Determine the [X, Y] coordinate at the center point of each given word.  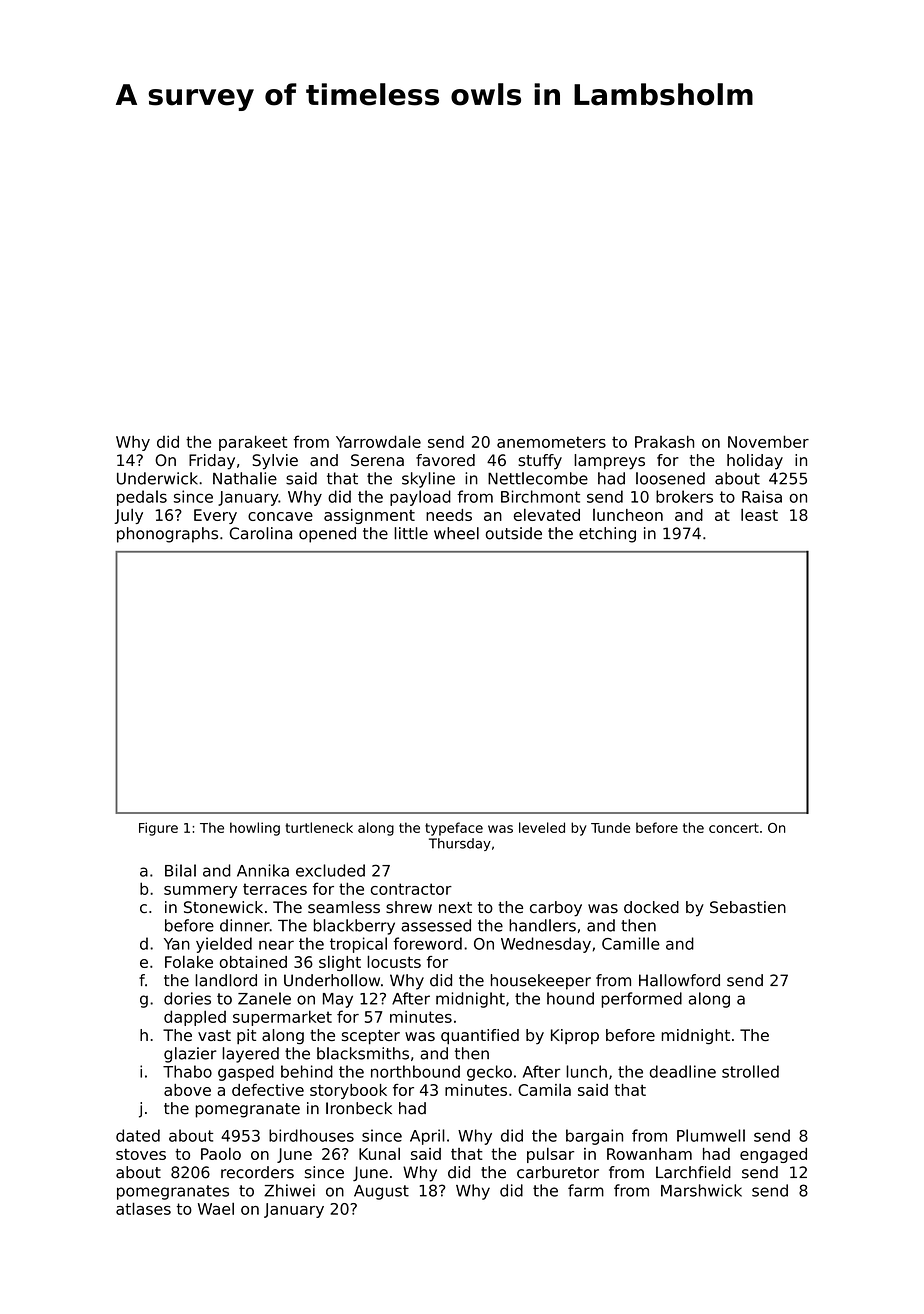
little [411, 533]
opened [327, 535]
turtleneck [319, 827]
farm [586, 1190]
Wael [216, 1208]
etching [607, 535]
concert [734, 828]
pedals [142, 498]
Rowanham [649, 1154]
